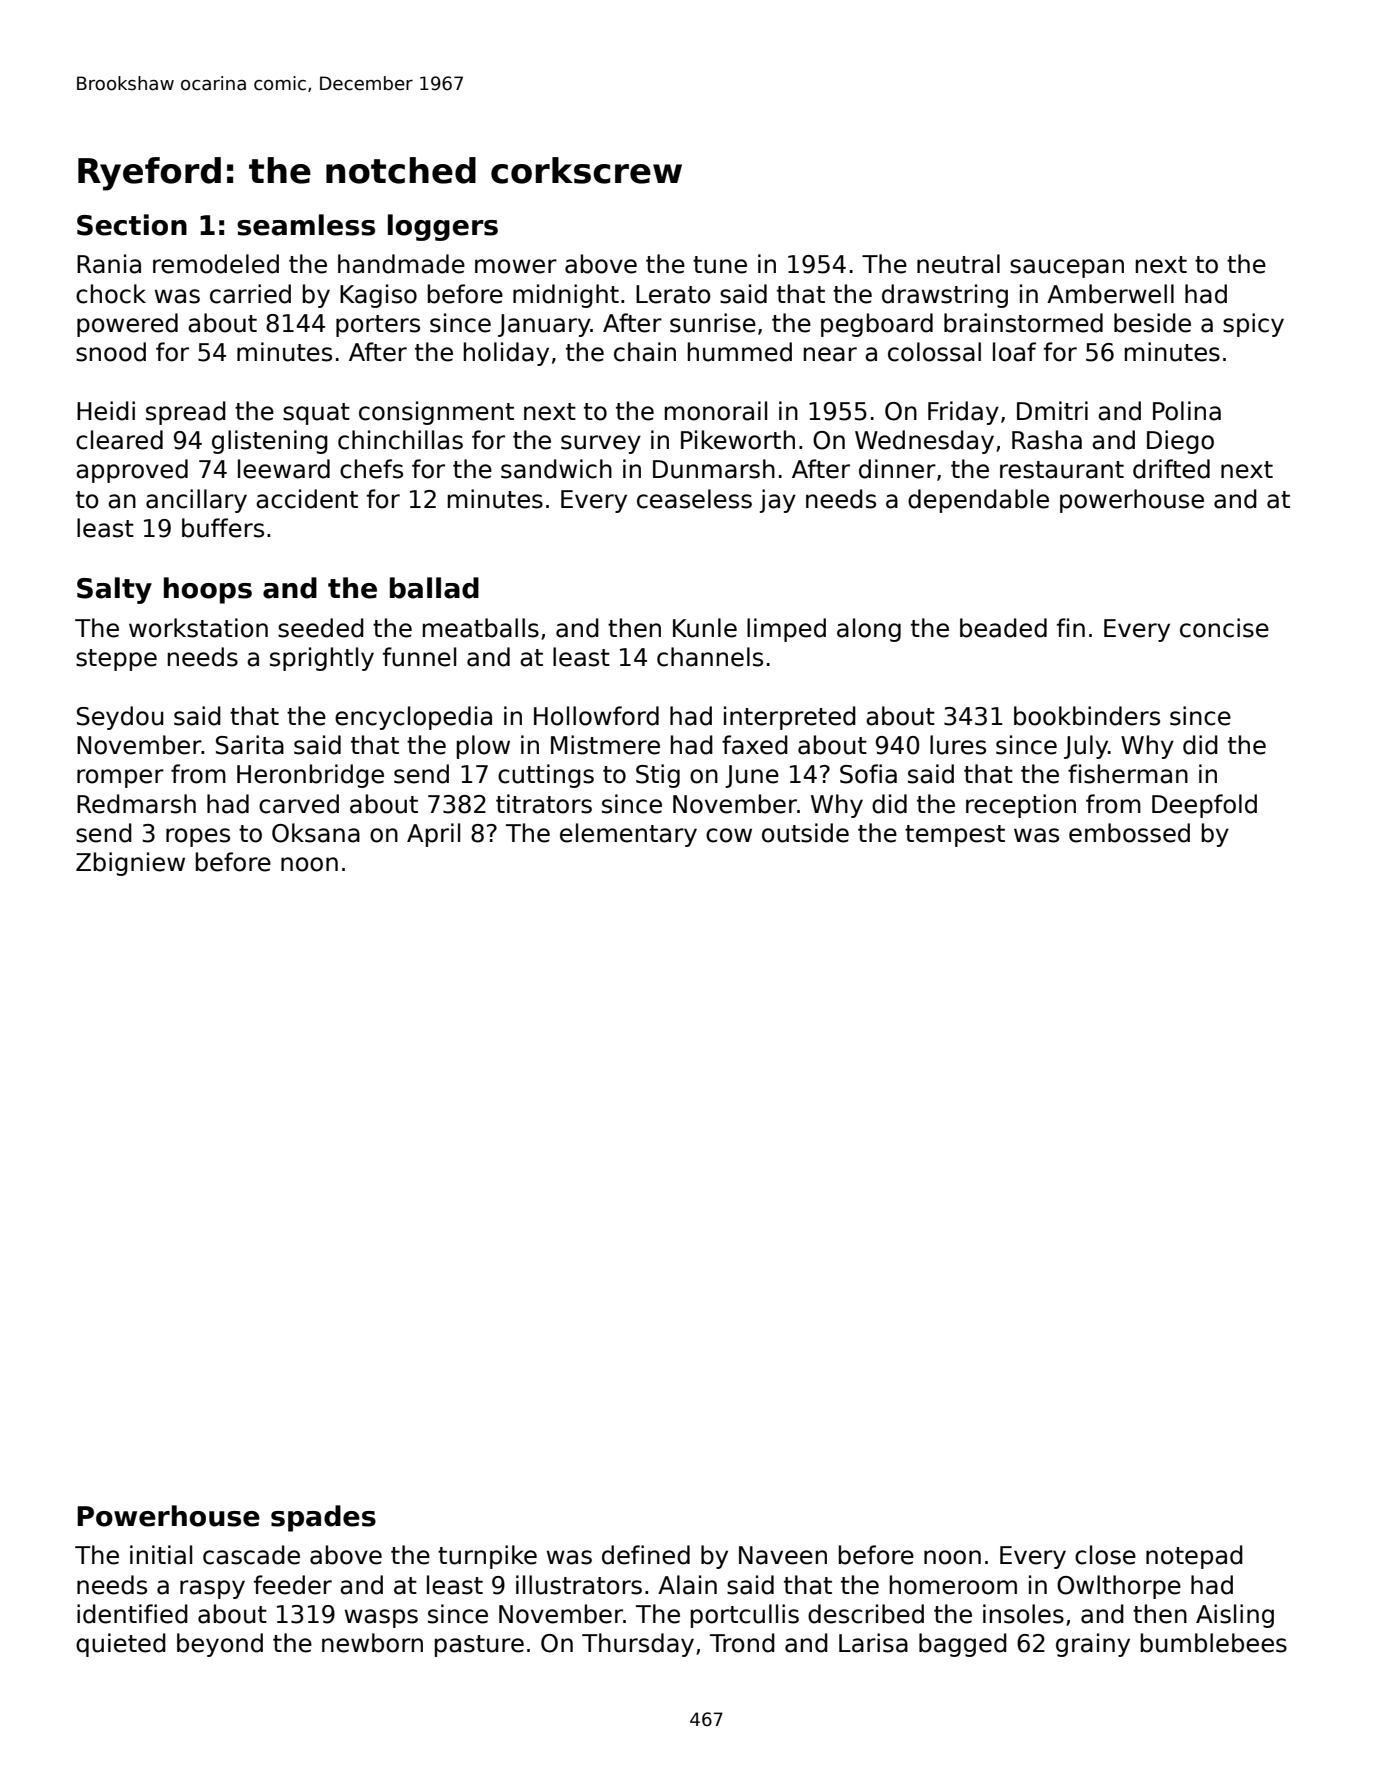  What do you see at coordinates (130, 864) in the document?
I see `Zbigniew` at bounding box center [130, 864].
